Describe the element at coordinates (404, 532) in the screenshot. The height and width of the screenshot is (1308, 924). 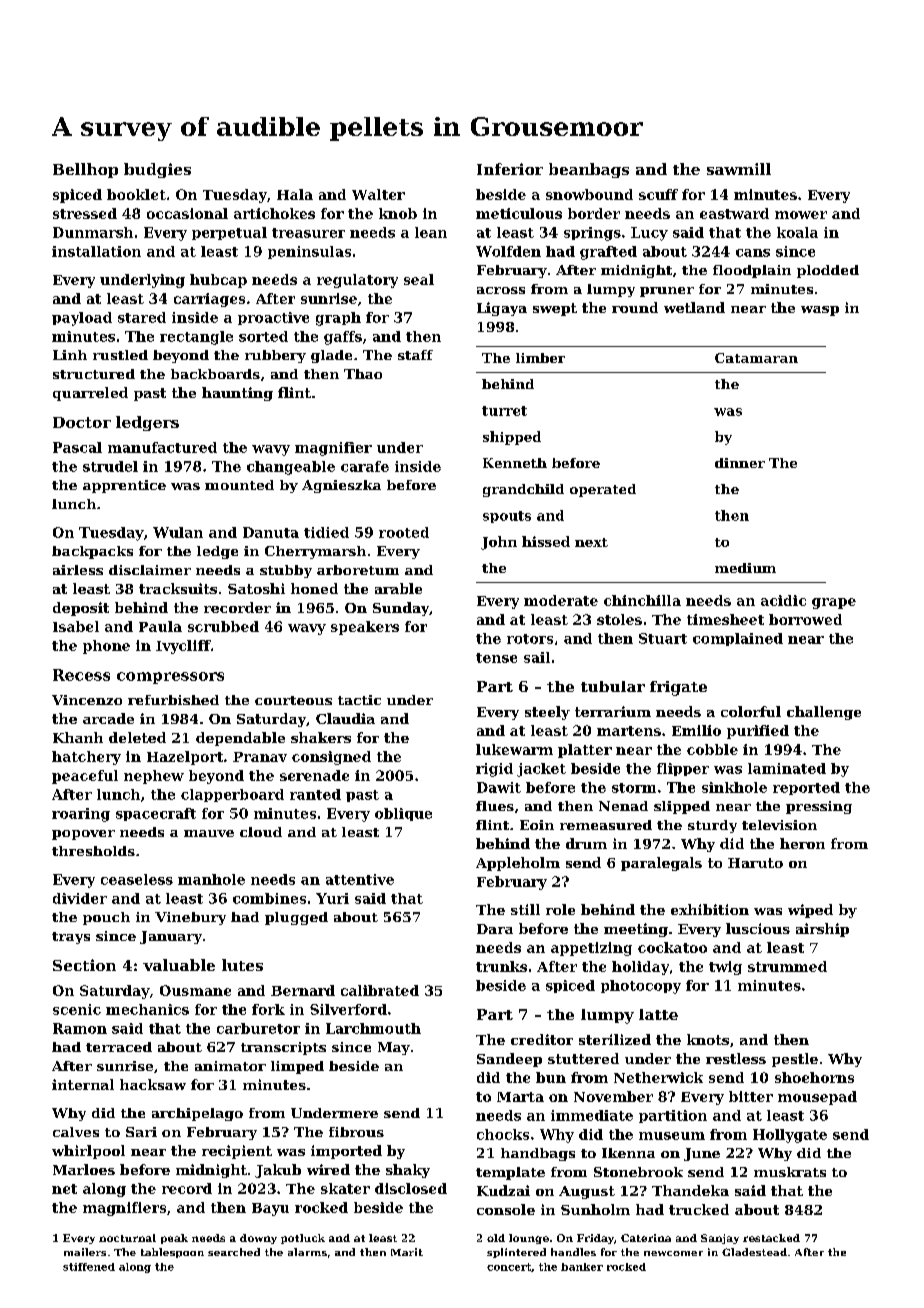
I see `rooted` at that location.
